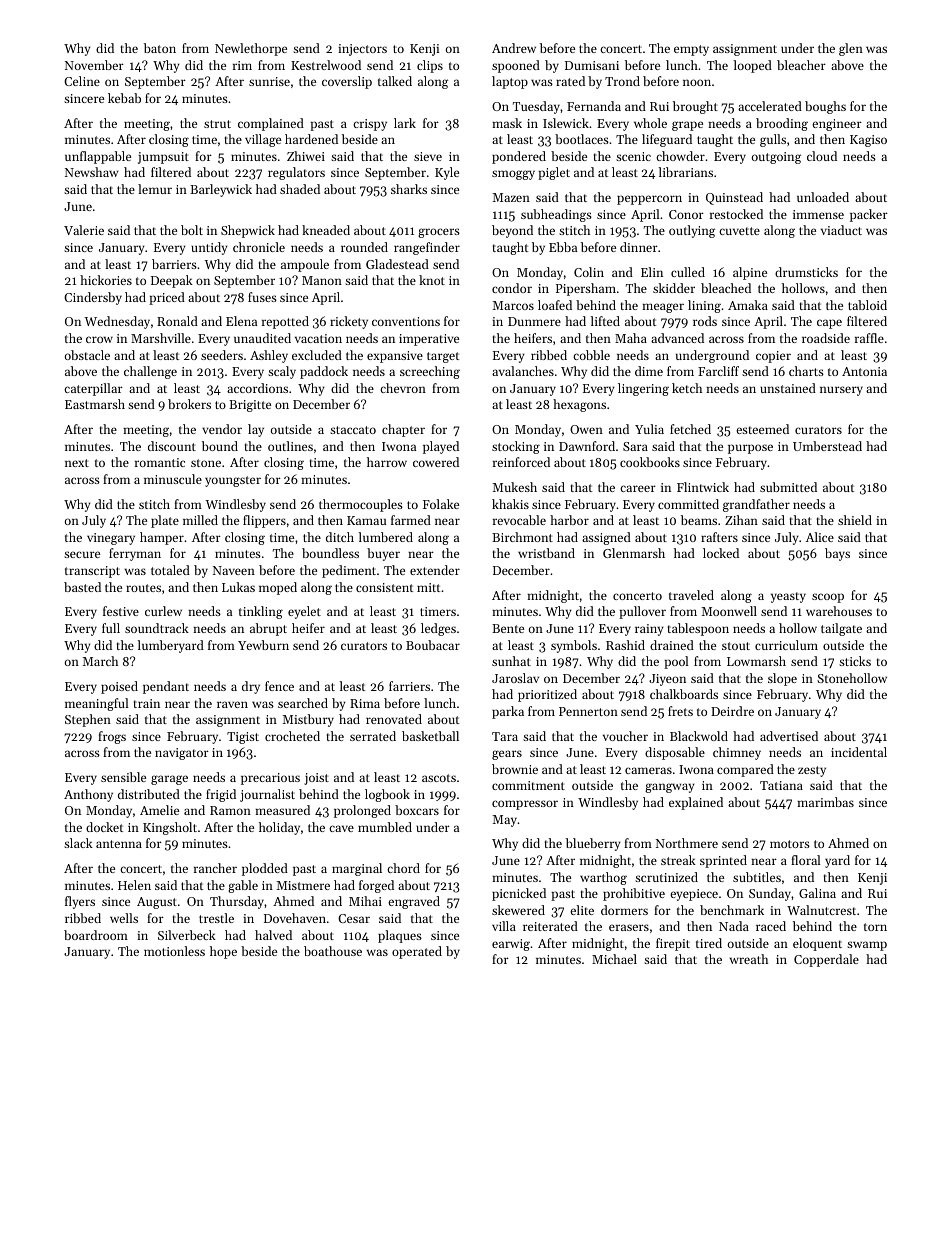 The width and height of the document is (952, 1233). I want to click on Dawnford, so click(587, 446).
